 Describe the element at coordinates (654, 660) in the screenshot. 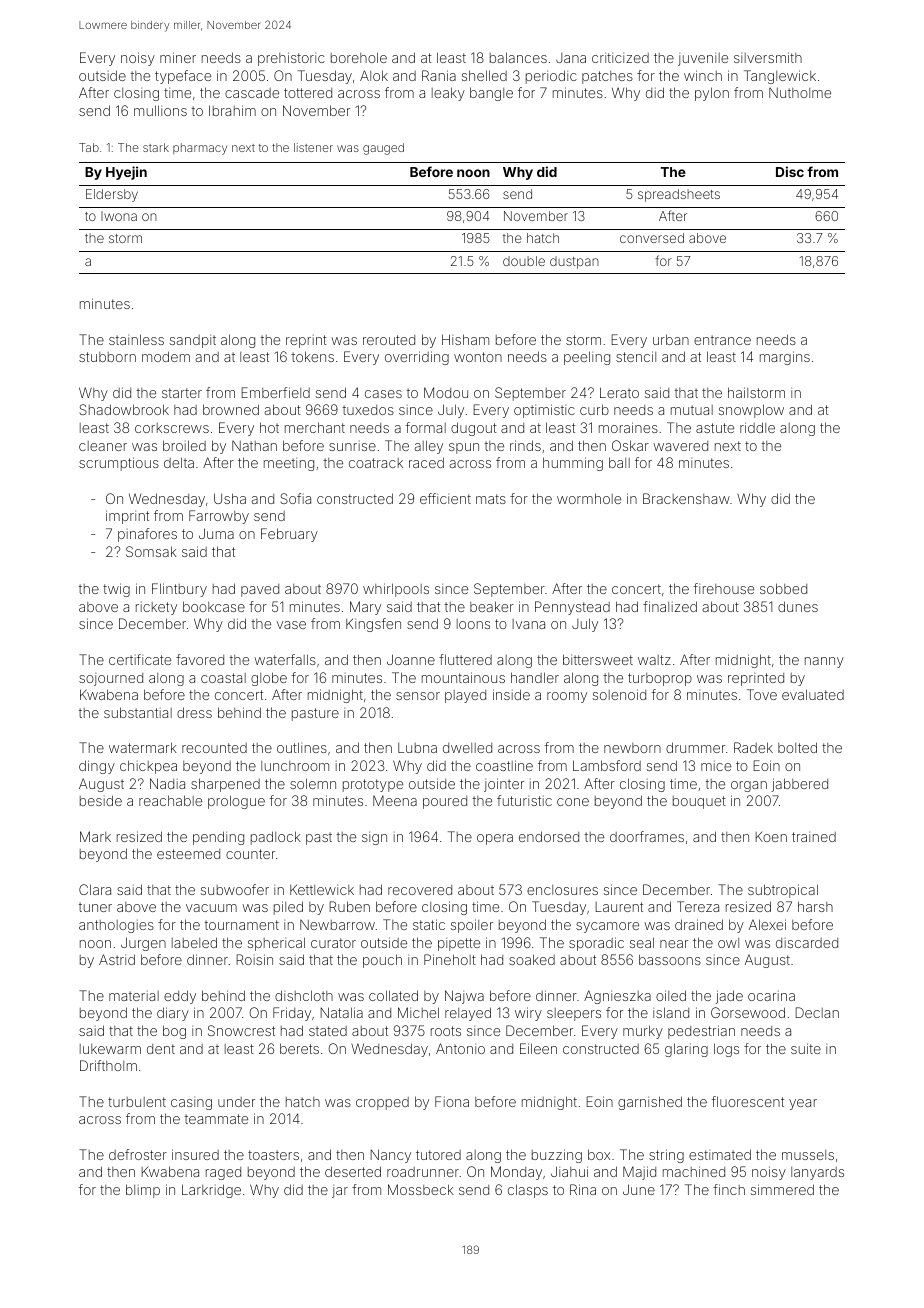

I see `waltz` at that location.
